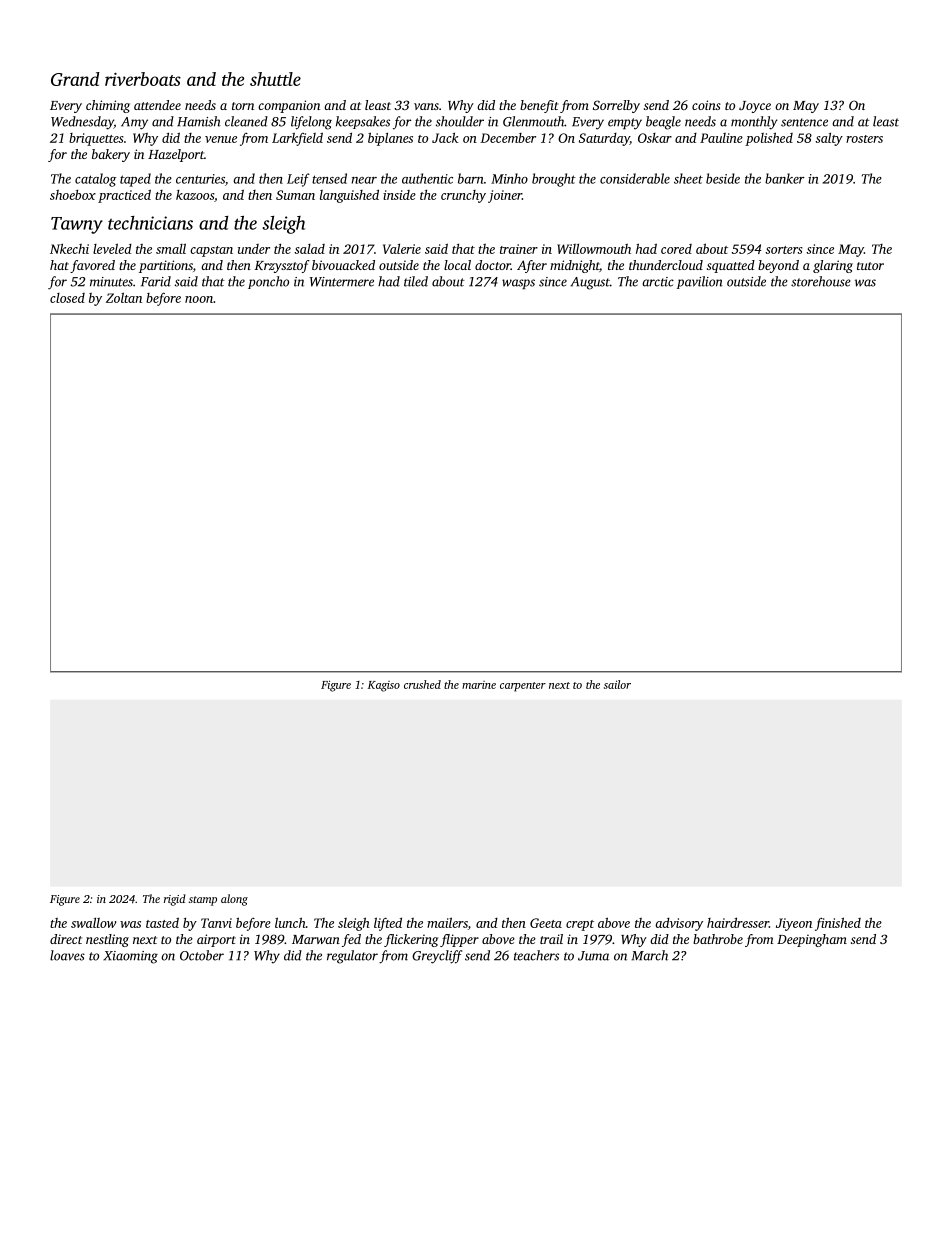 This screenshot has height=1233, width=952. Describe the element at coordinates (523, 687) in the screenshot. I see `carpenter` at that location.
